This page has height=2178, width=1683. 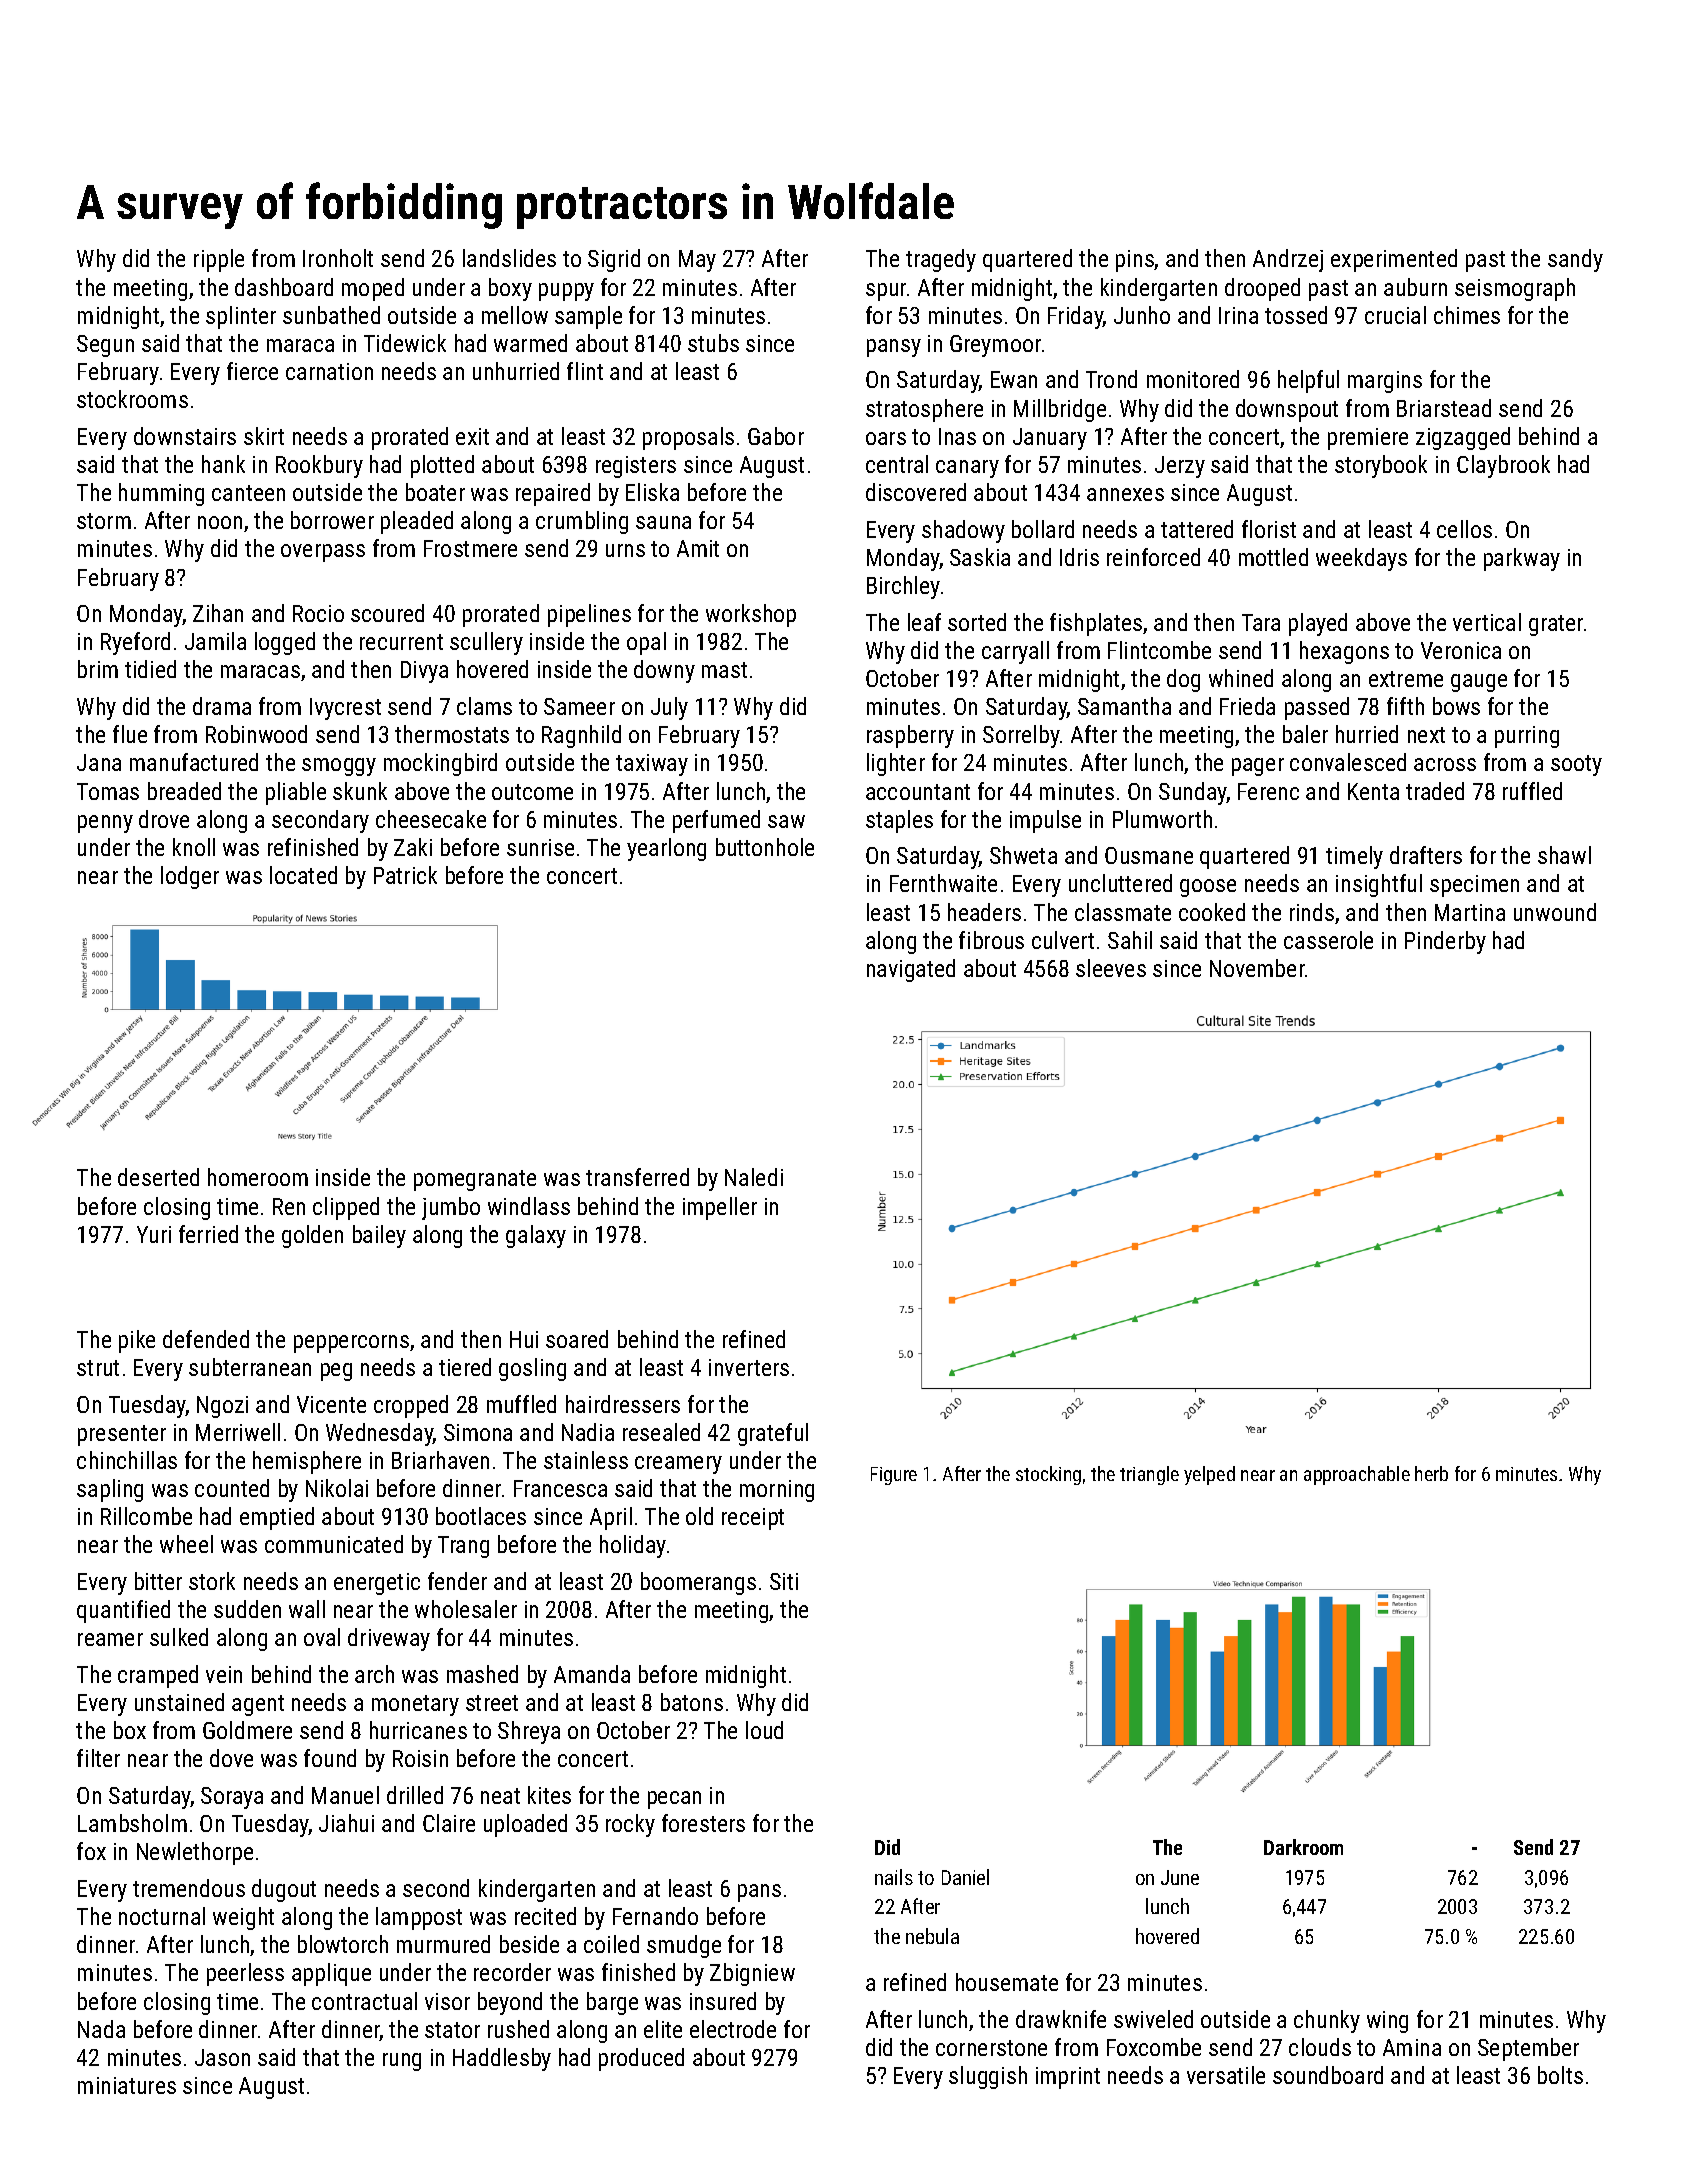 I want to click on Darkroom, so click(x=1303, y=1847).
